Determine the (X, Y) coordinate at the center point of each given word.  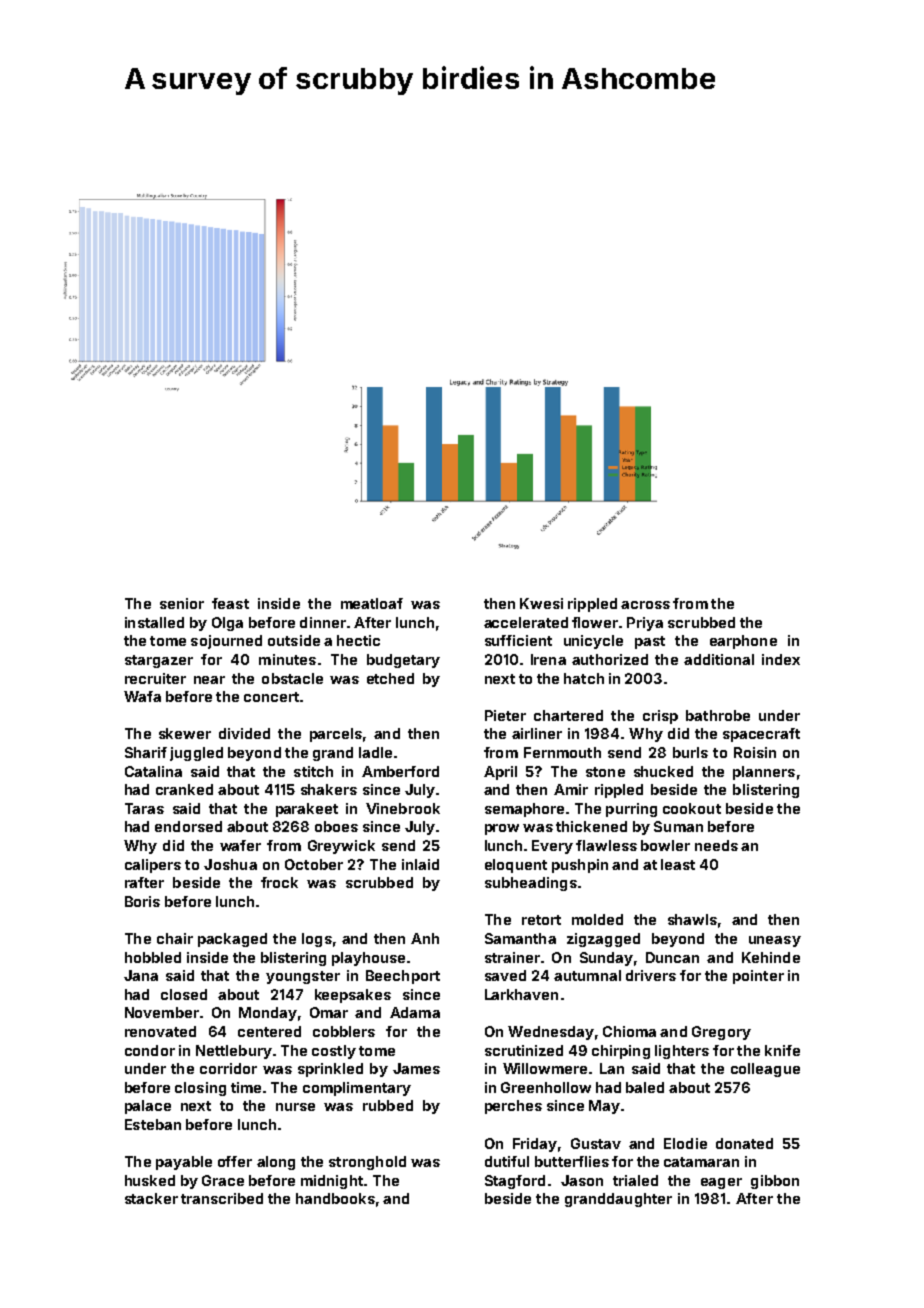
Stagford (515, 1182)
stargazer (159, 661)
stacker (151, 1198)
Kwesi (541, 603)
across (645, 605)
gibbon (775, 1182)
